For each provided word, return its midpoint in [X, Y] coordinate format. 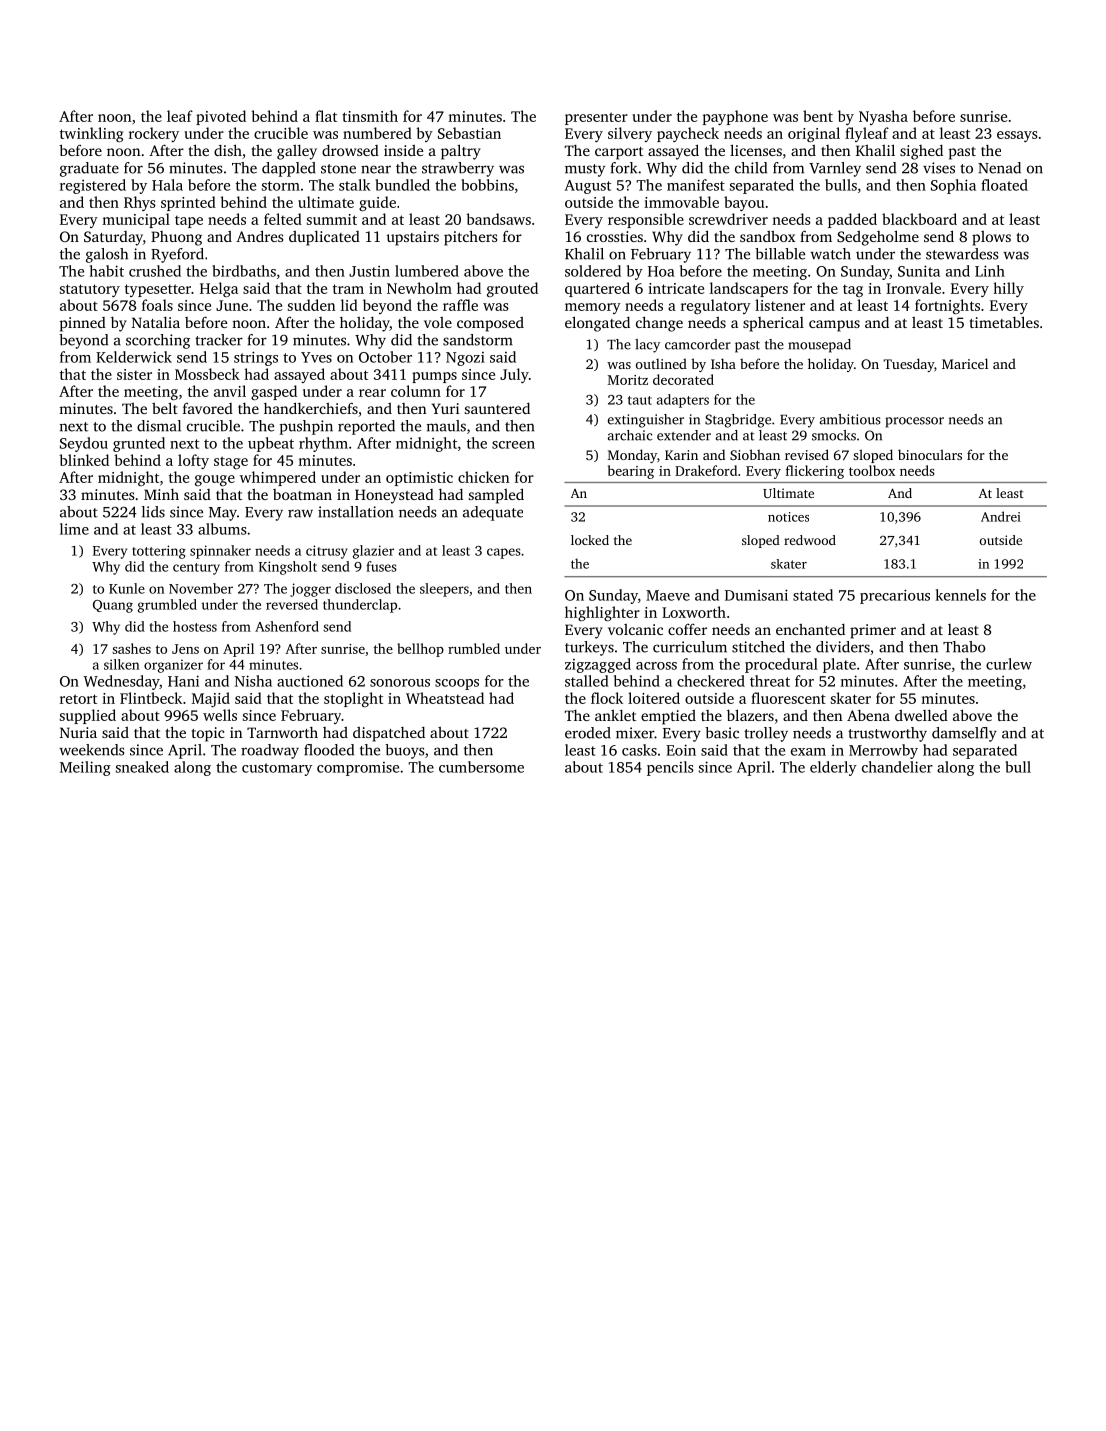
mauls [446, 426]
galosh [107, 255]
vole [438, 322]
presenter [596, 118]
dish [228, 150]
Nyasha [883, 117]
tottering [159, 552]
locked [590, 540]
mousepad [819, 346]
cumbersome [481, 767]
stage [231, 462]
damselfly [964, 734]
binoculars [930, 454]
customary [277, 769]
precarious [895, 596]
